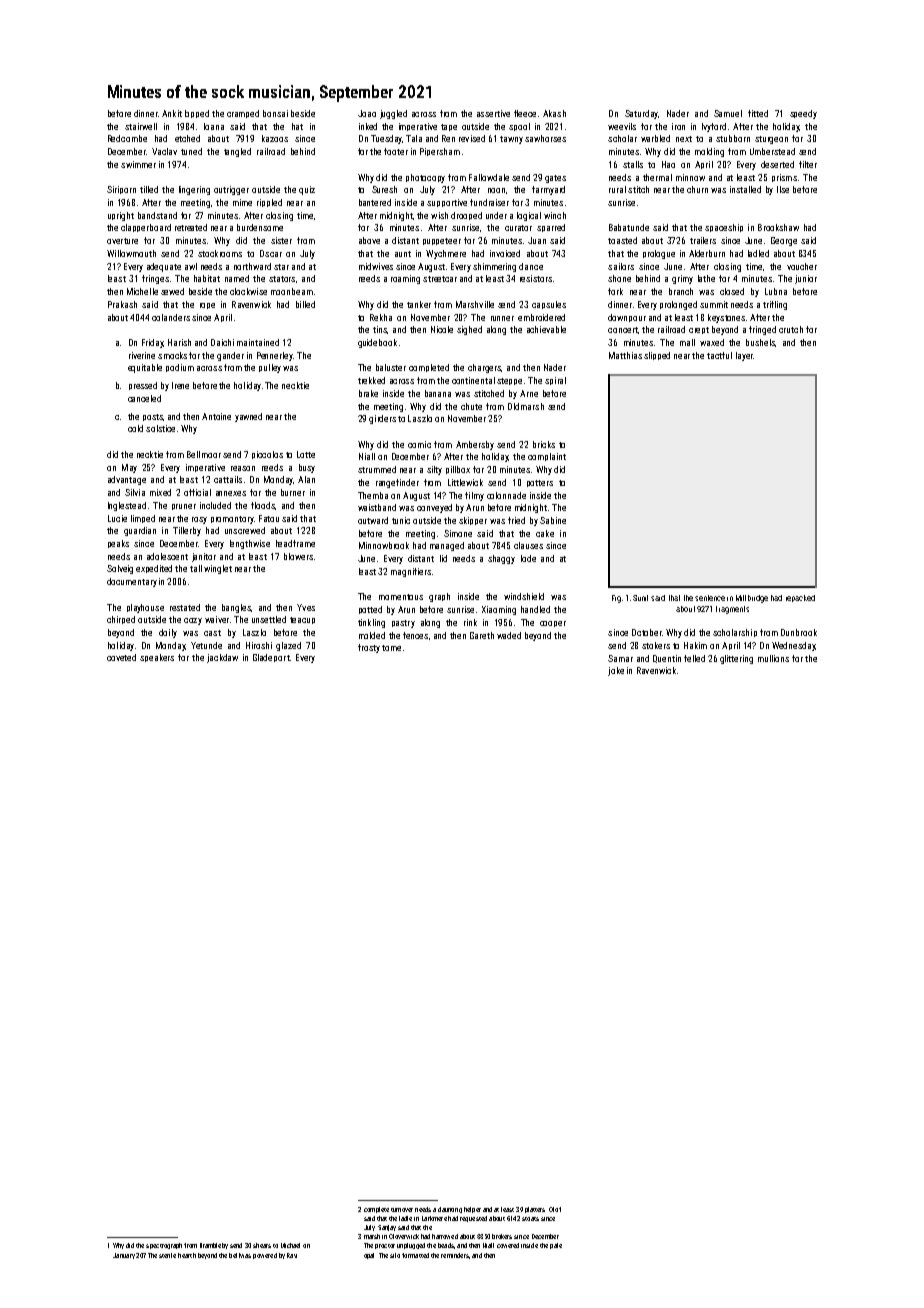  I want to click on Brambleby, so click(214, 1246).
